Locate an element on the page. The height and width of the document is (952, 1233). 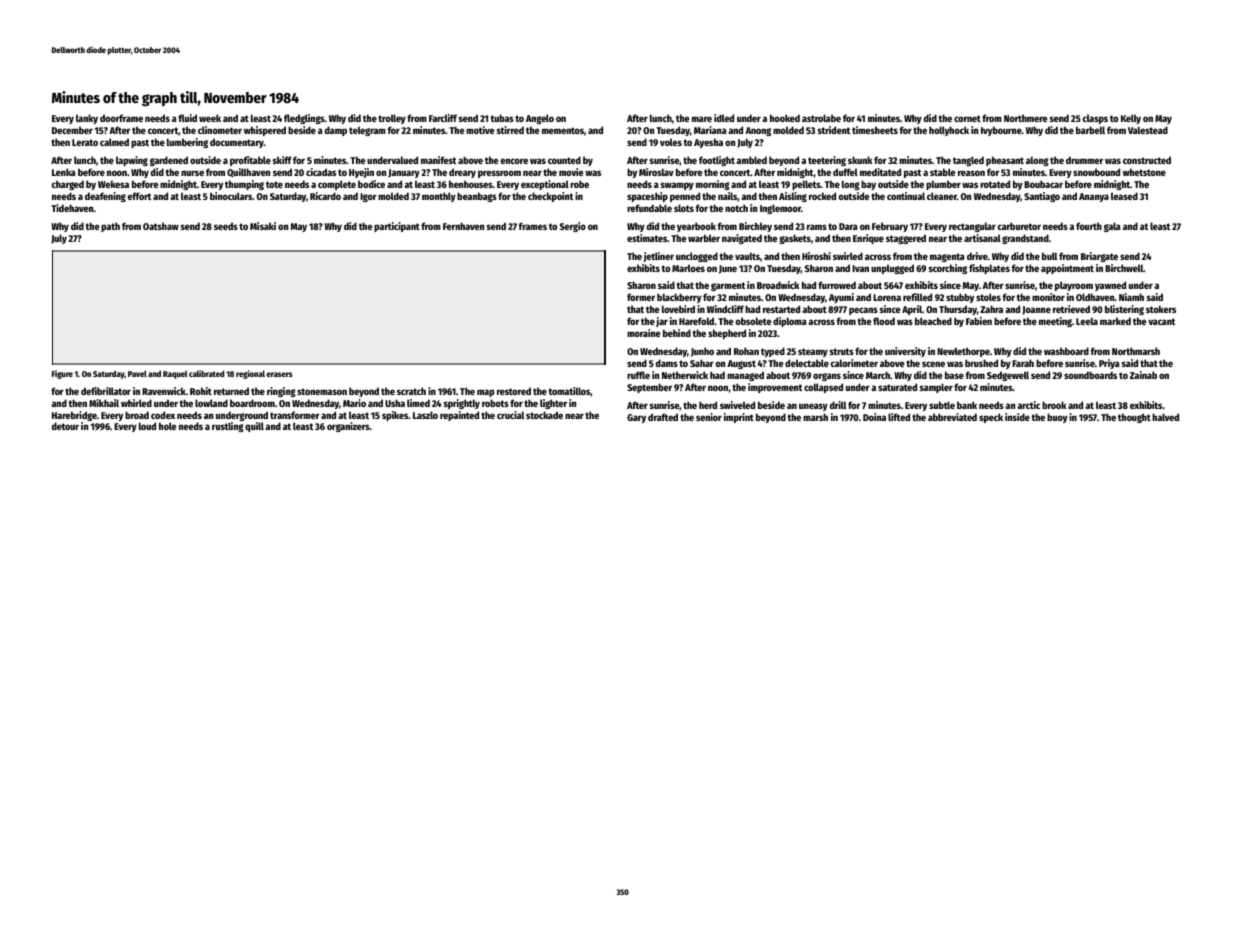
Lerato is located at coordinates (85, 142).
